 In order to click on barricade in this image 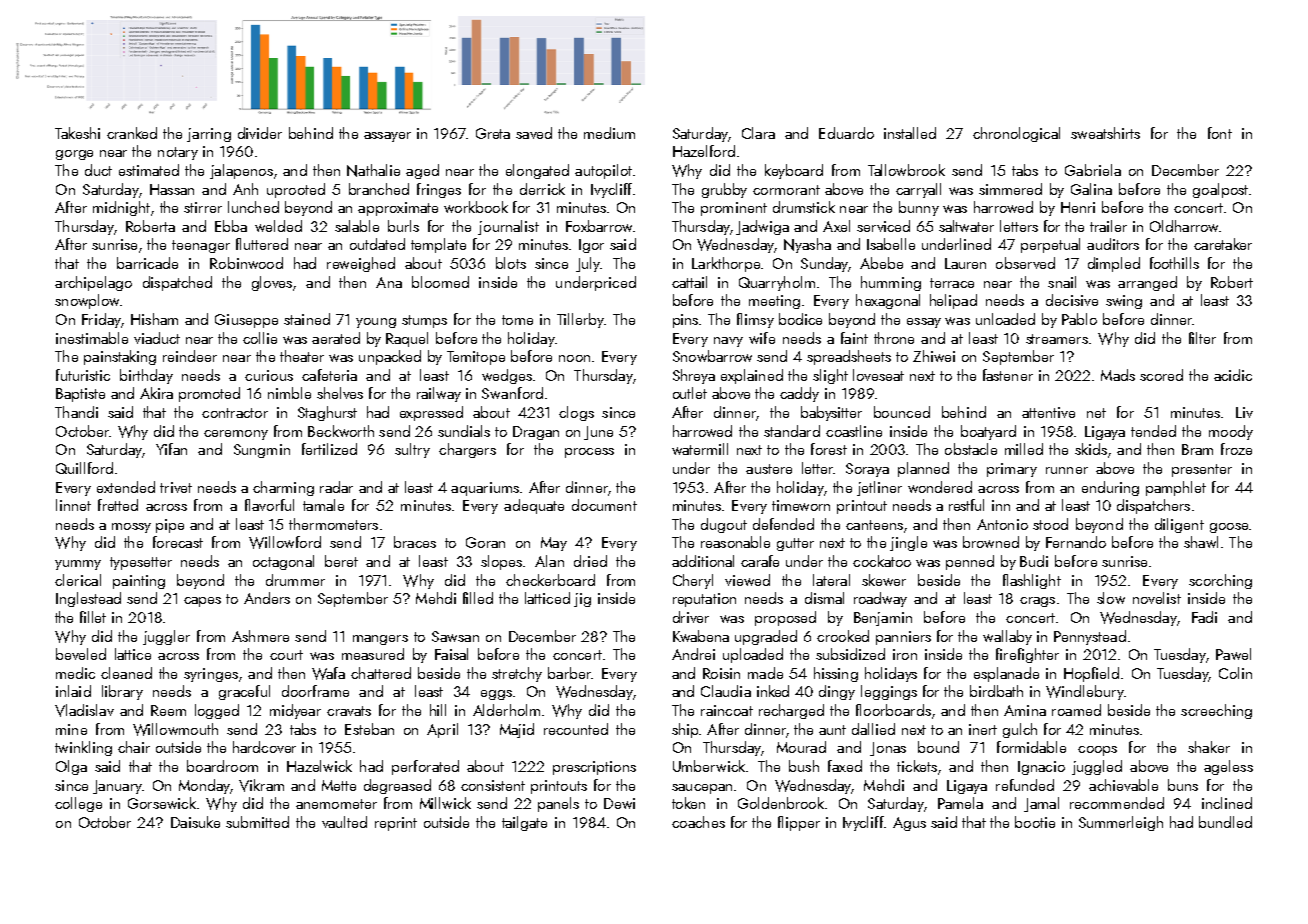, I will do `click(147, 263)`.
